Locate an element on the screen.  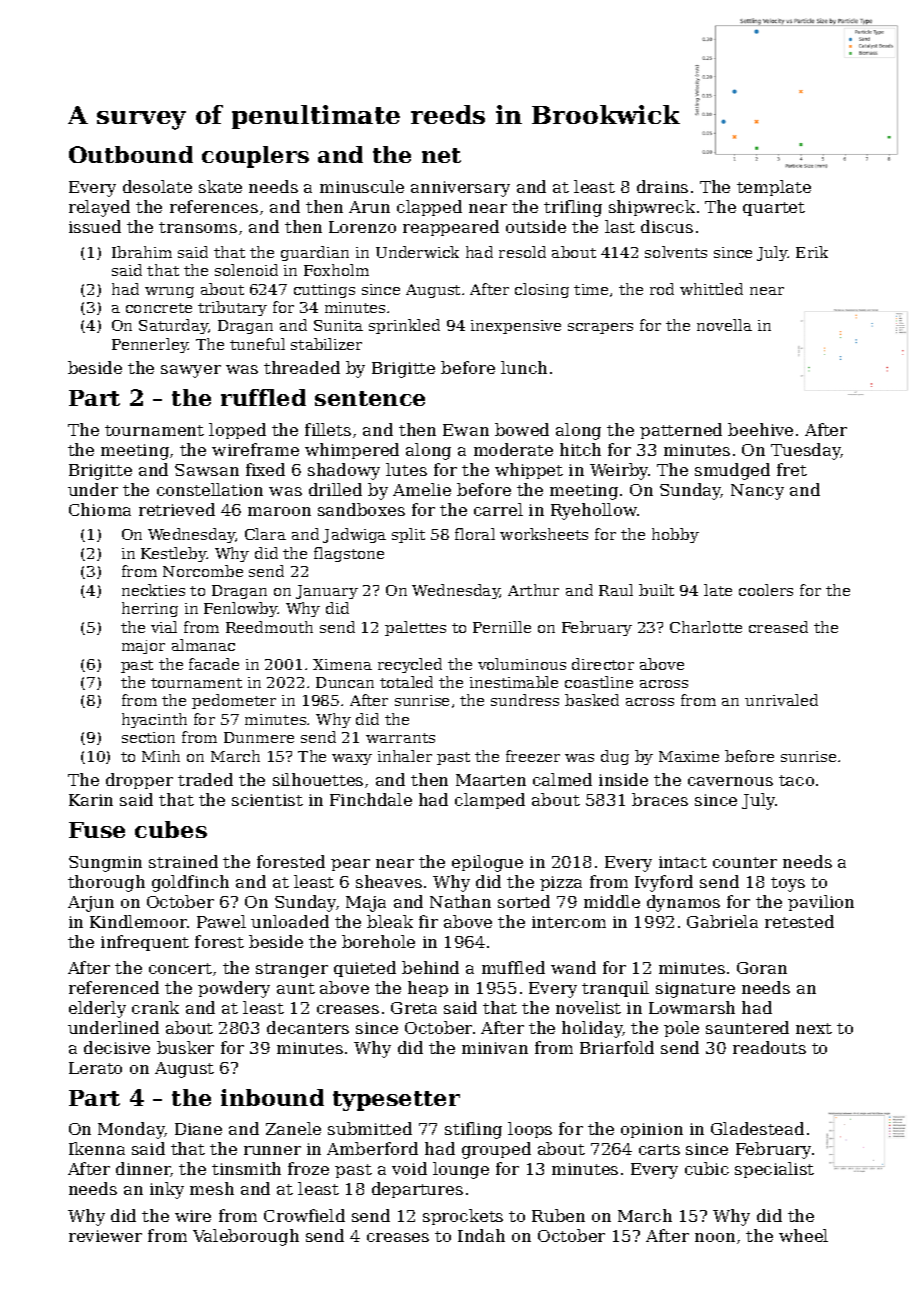
Erik is located at coordinates (812, 252).
